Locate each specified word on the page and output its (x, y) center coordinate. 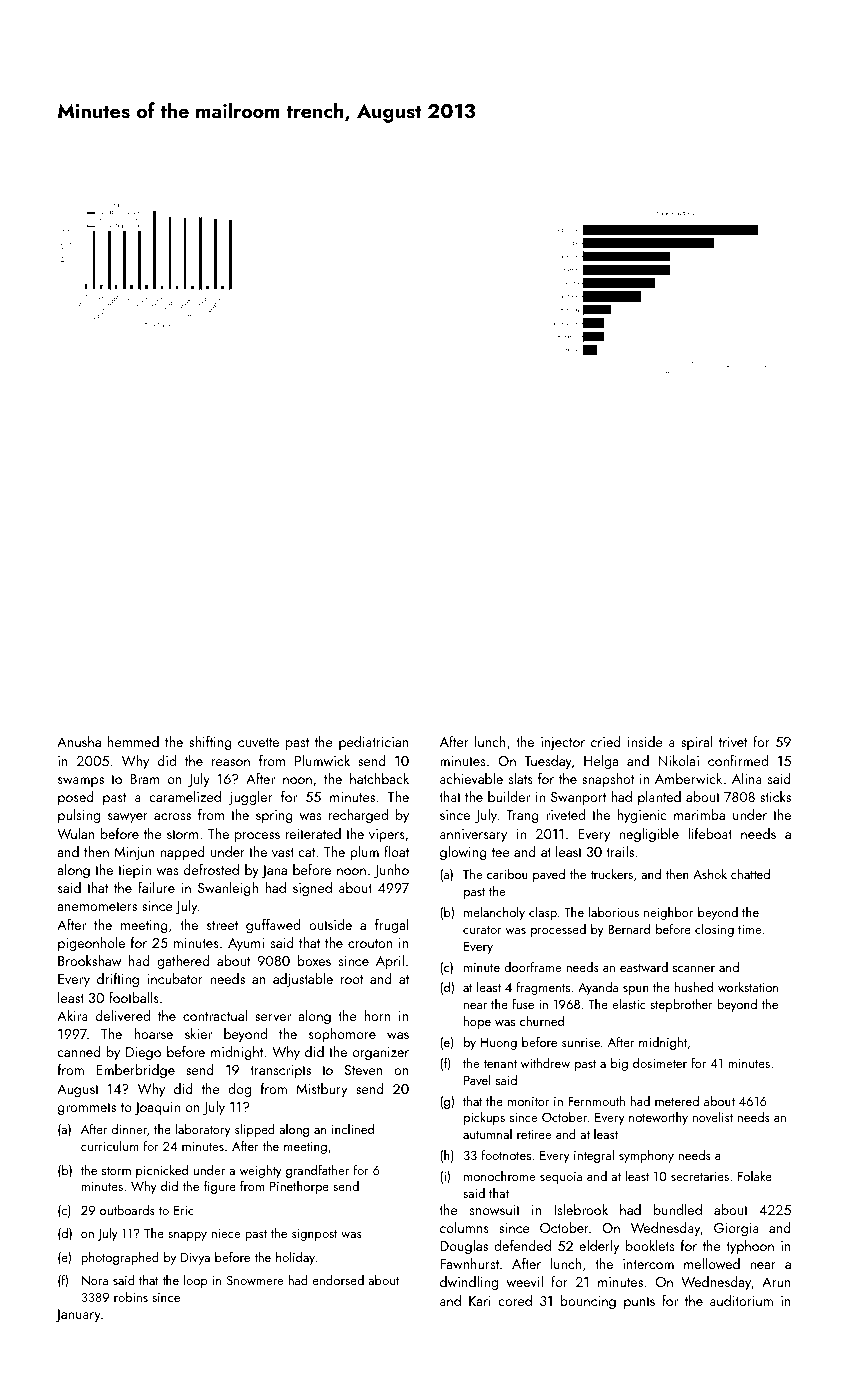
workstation (748, 987)
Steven (363, 1070)
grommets (87, 1109)
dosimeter (660, 1063)
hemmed (133, 741)
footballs (134, 997)
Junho (391, 871)
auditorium (741, 1300)
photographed (120, 1258)
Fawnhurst (469, 1263)
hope (477, 1022)
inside (645, 741)
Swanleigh (228, 889)
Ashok (710, 874)
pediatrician (373, 743)
